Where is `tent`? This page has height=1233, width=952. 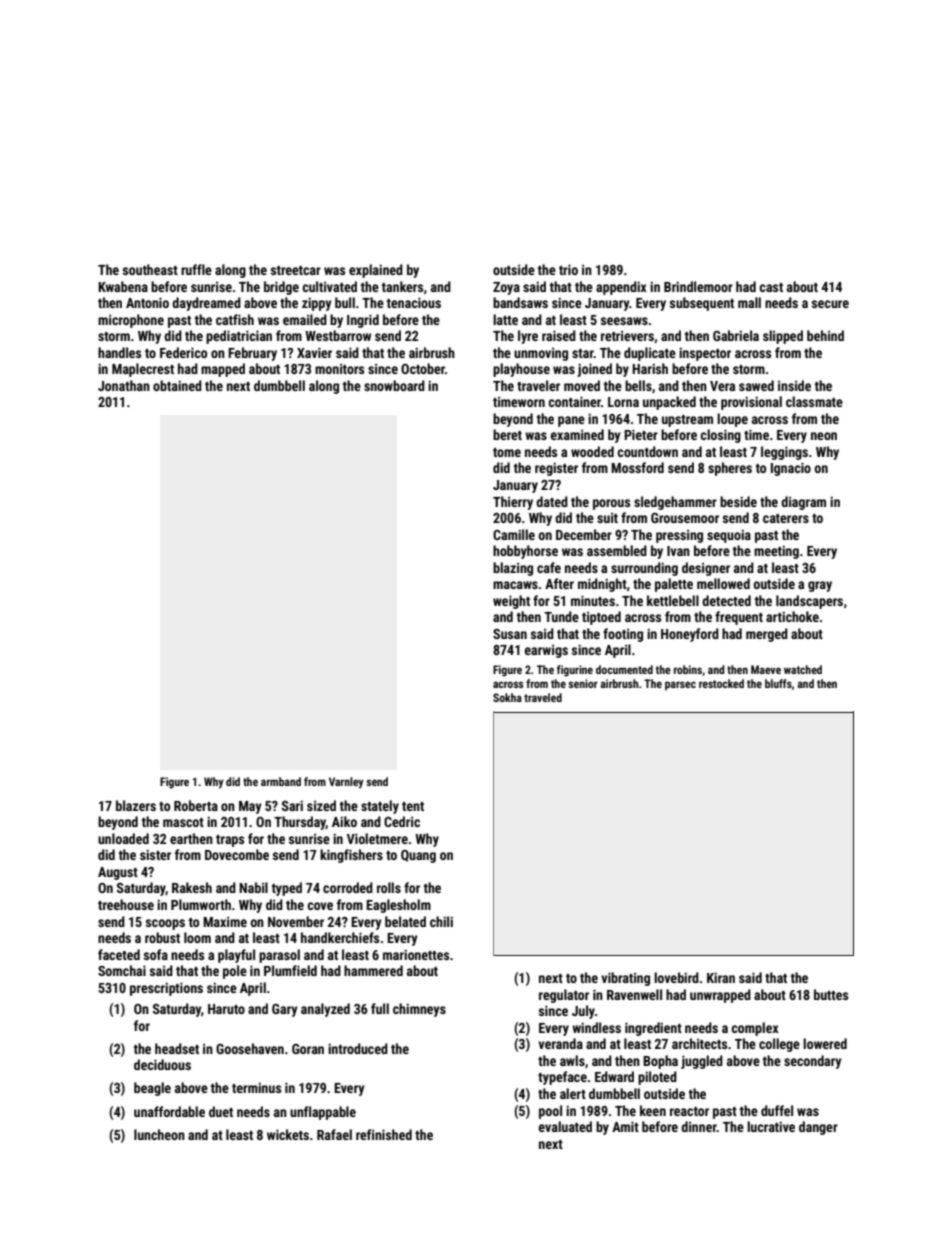
tent is located at coordinates (413, 806).
